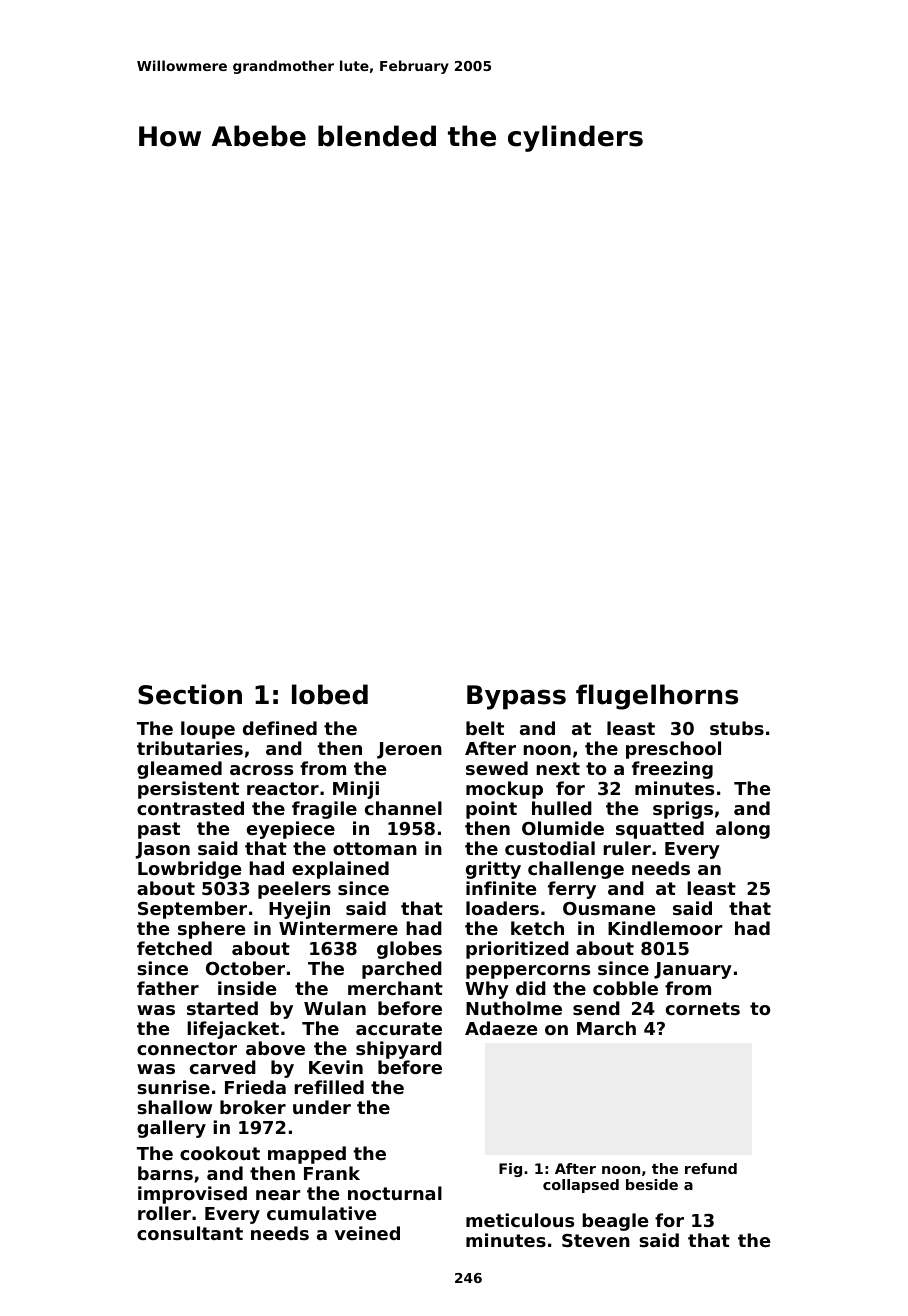  Describe the element at coordinates (190, 748) in the page. I see `tributaries` at that location.
